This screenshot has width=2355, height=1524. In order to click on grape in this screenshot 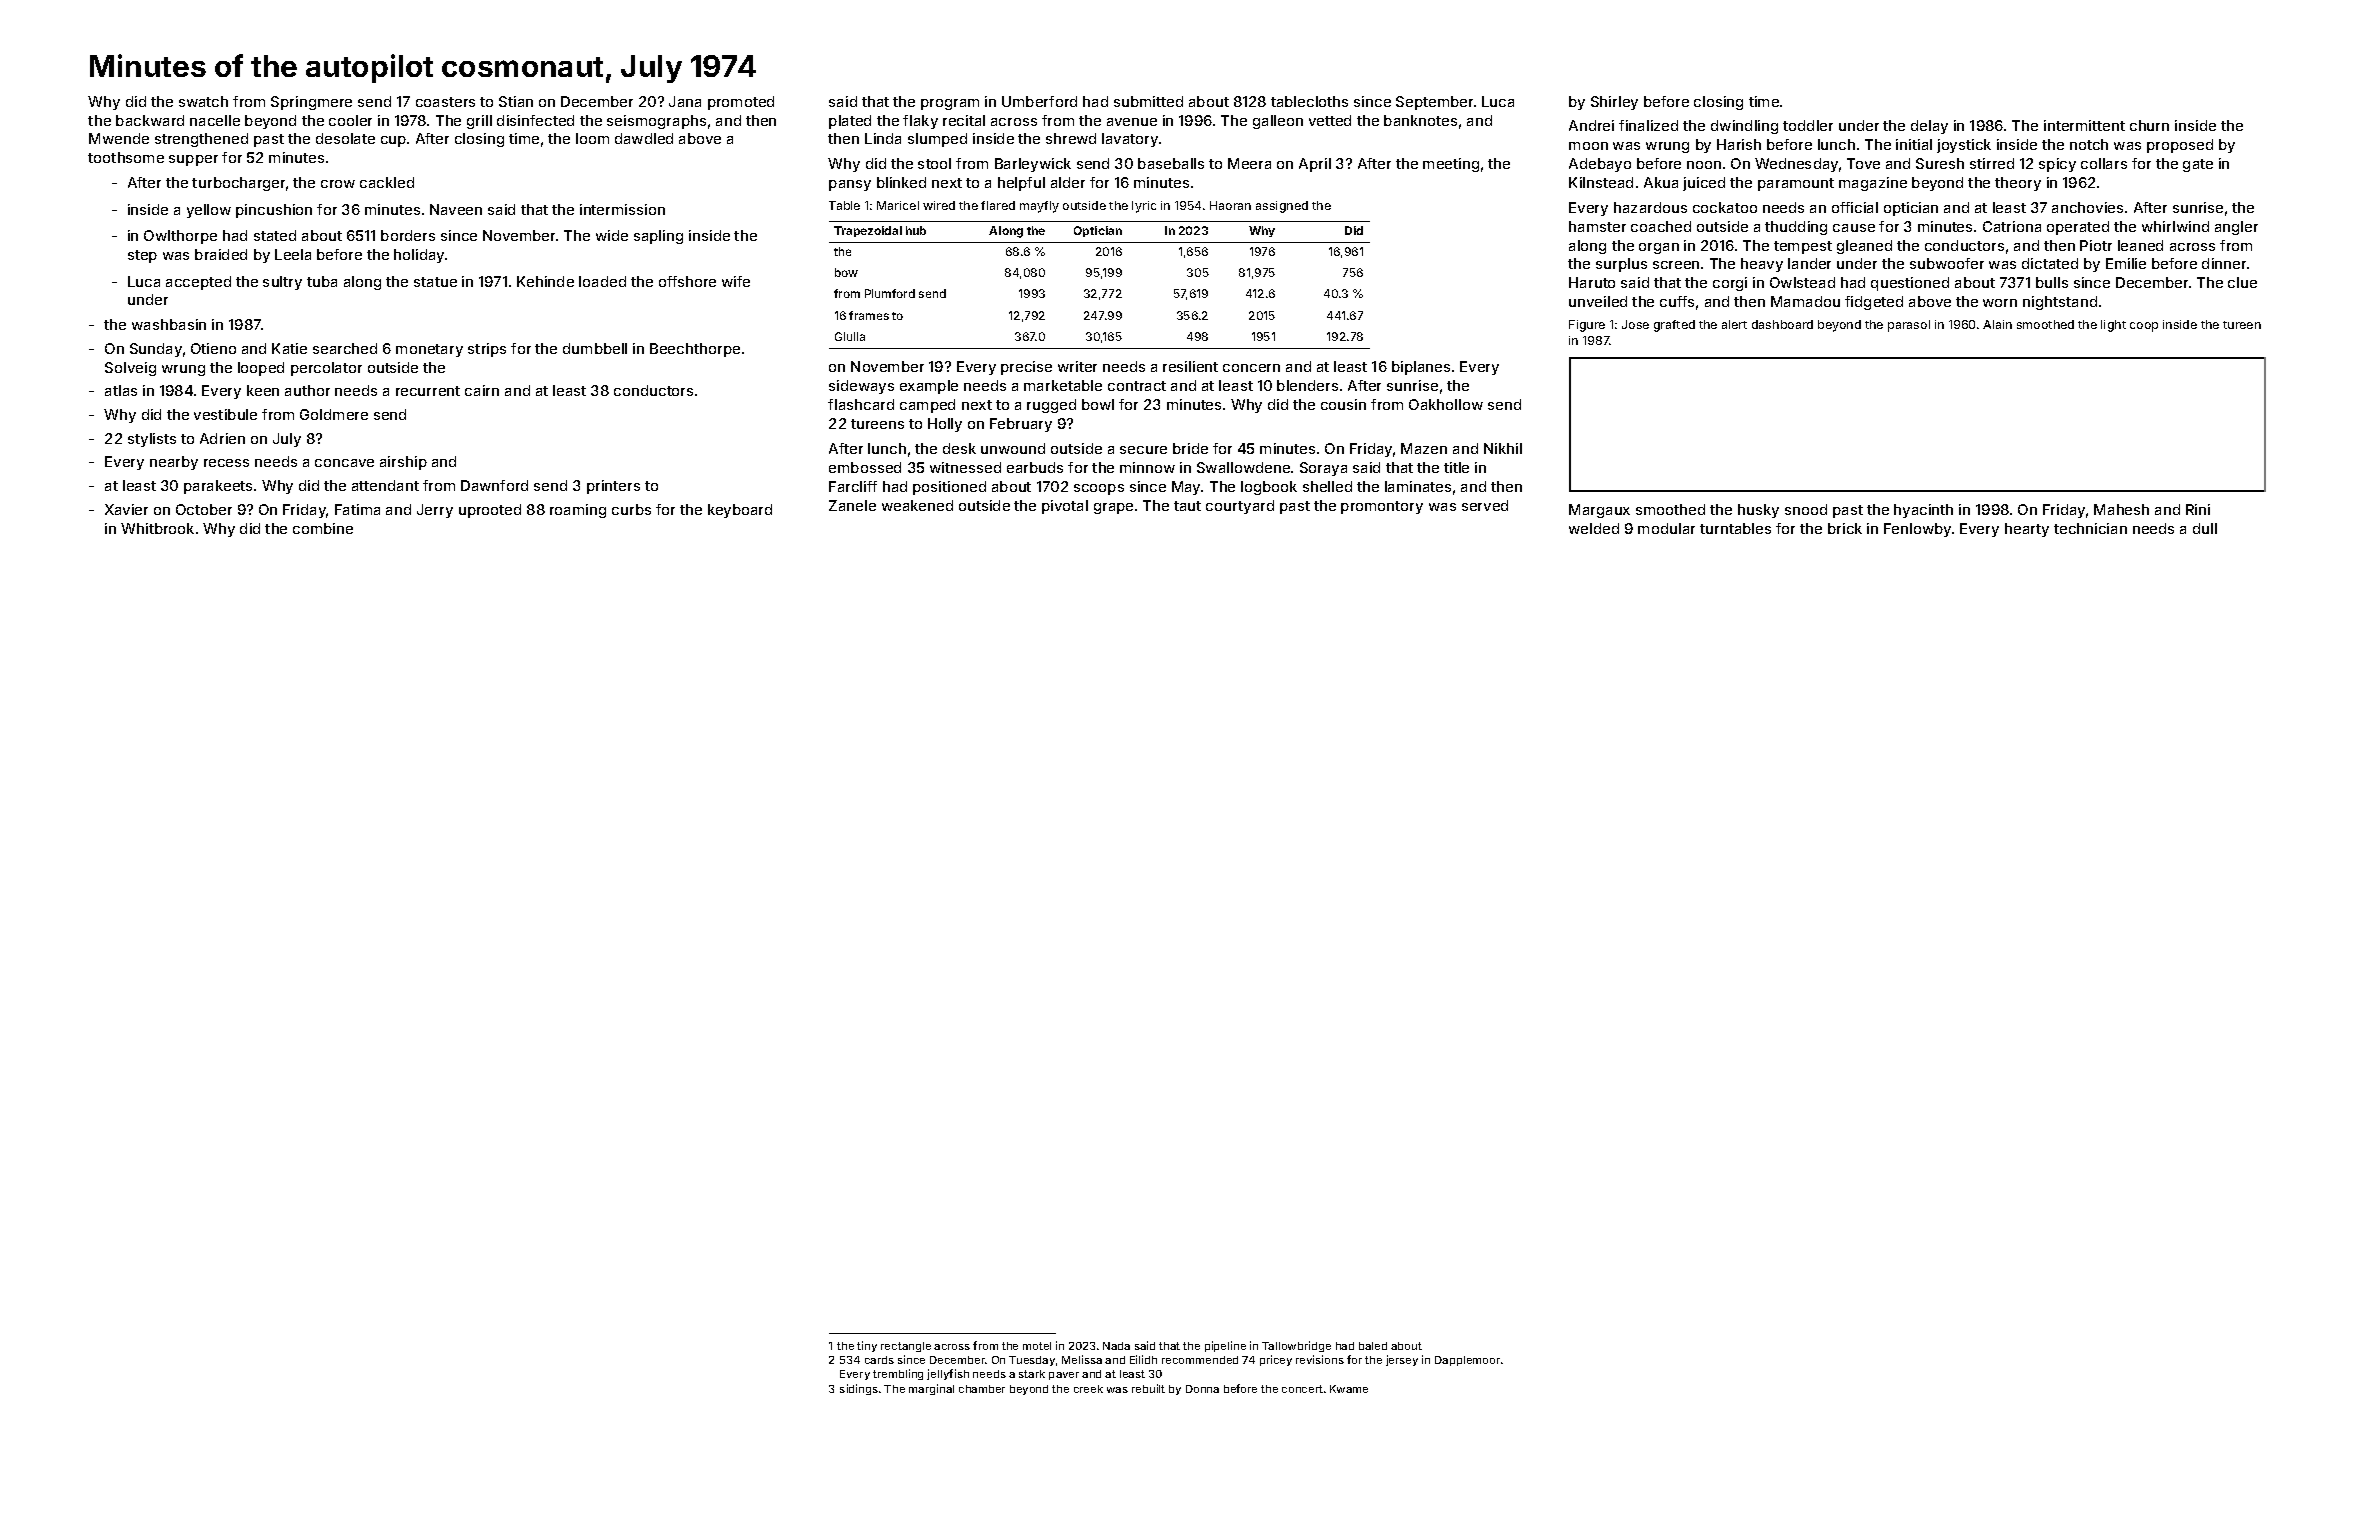, I will do `click(1113, 508)`.
